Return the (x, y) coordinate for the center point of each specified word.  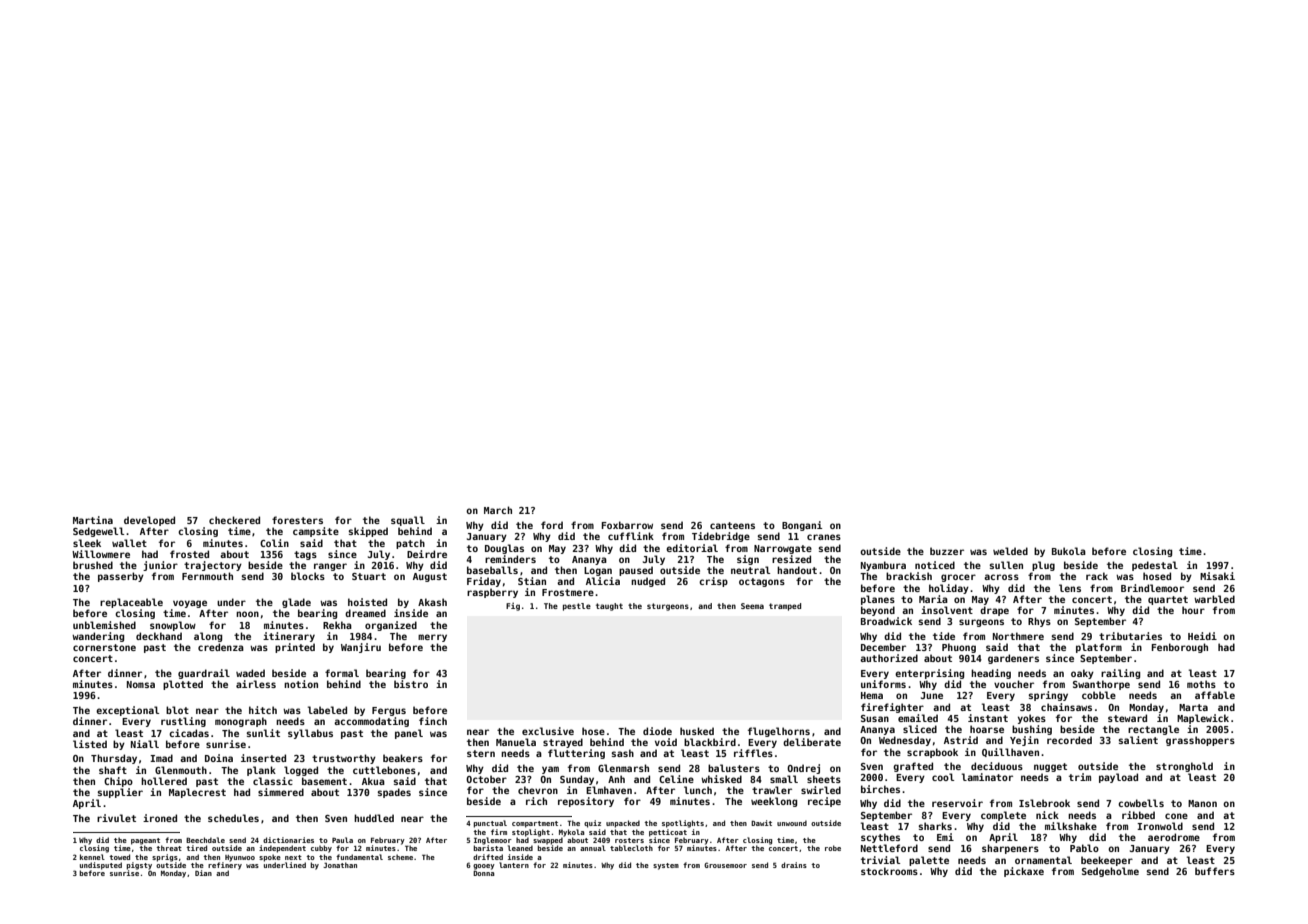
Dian (203, 873)
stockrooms (889, 871)
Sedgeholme (1110, 872)
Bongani (802, 526)
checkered (234, 520)
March (498, 510)
